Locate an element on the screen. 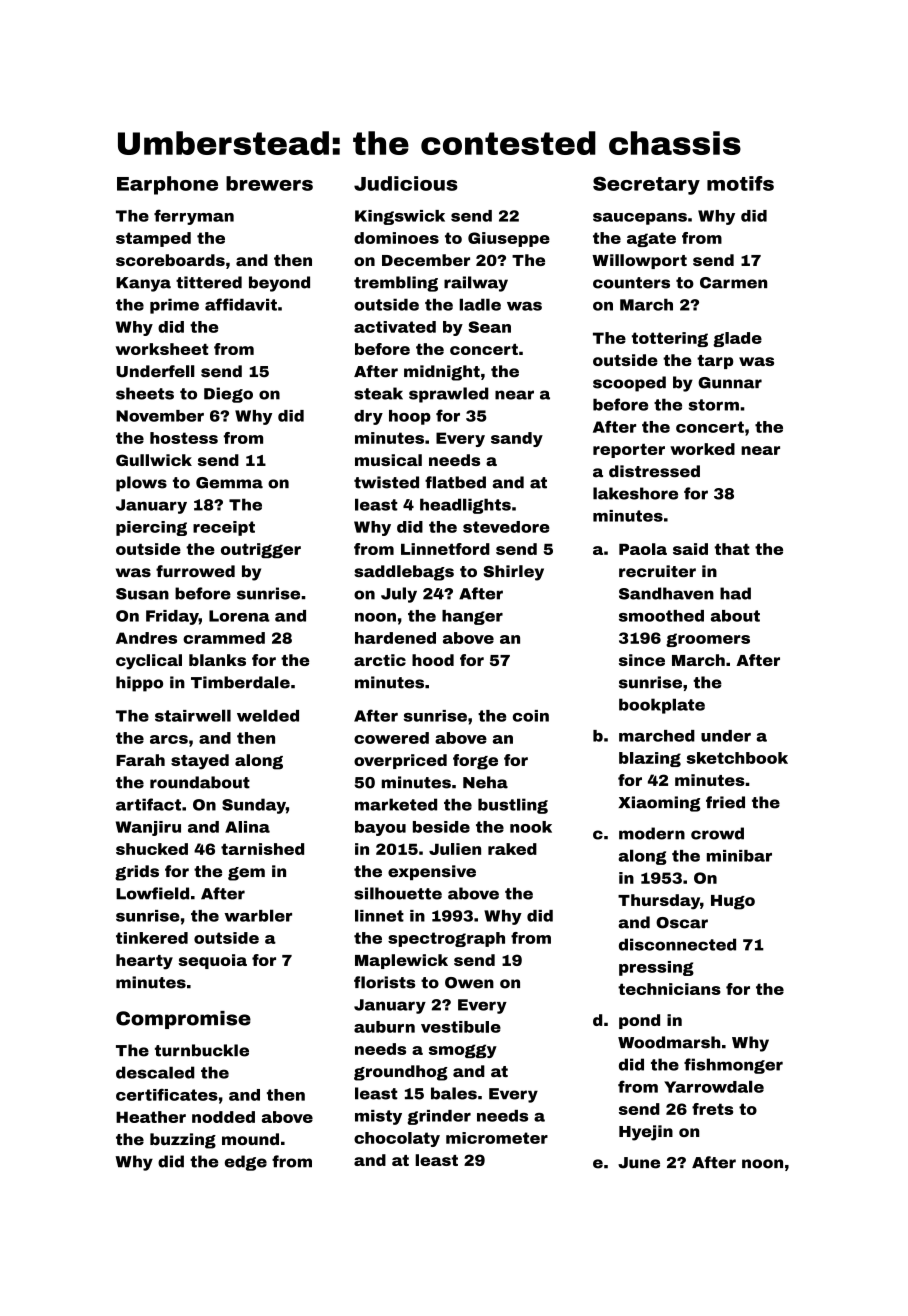  Diego is located at coordinates (228, 395).
